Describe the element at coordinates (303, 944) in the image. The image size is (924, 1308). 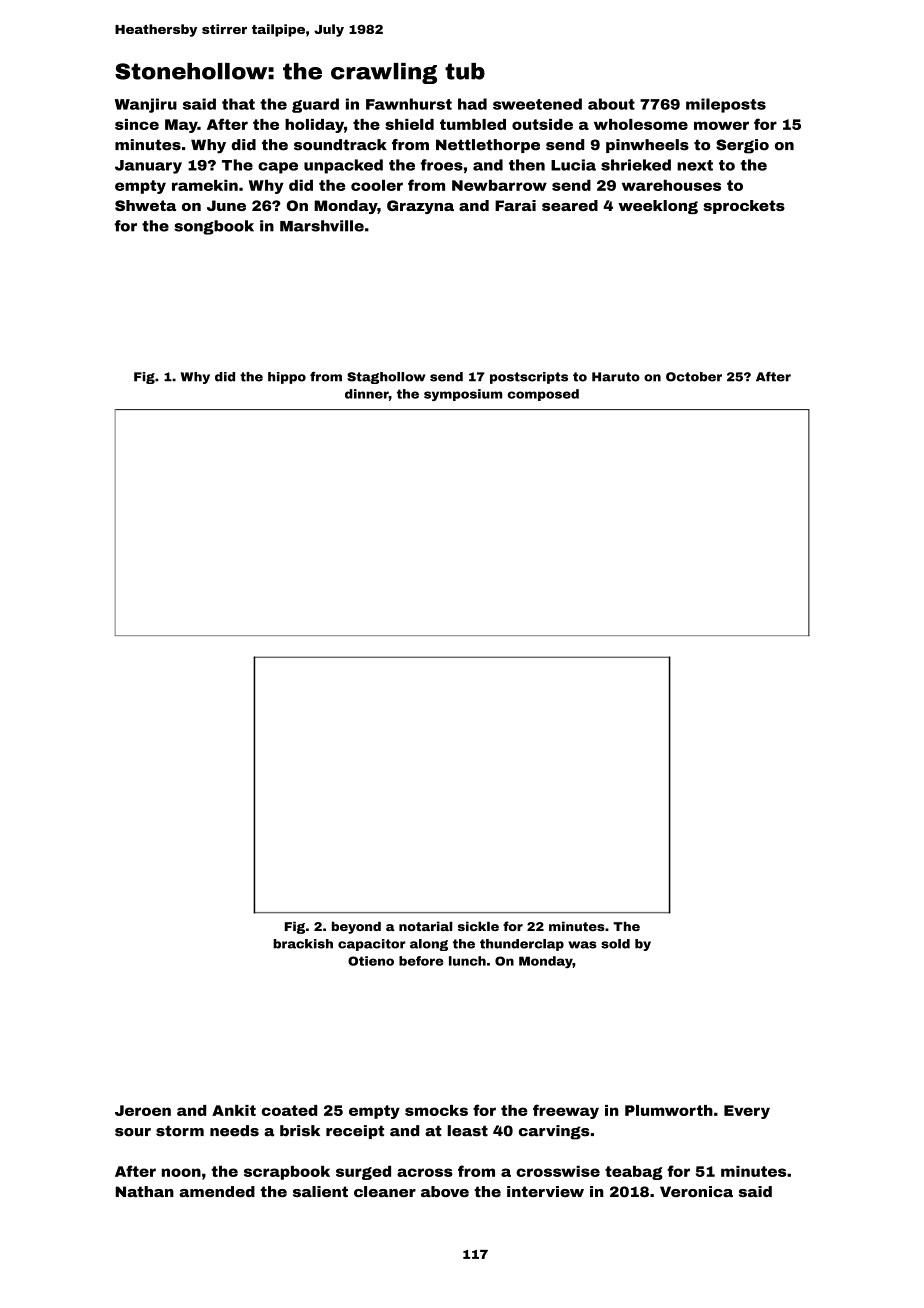
I see `brackish` at that location.
